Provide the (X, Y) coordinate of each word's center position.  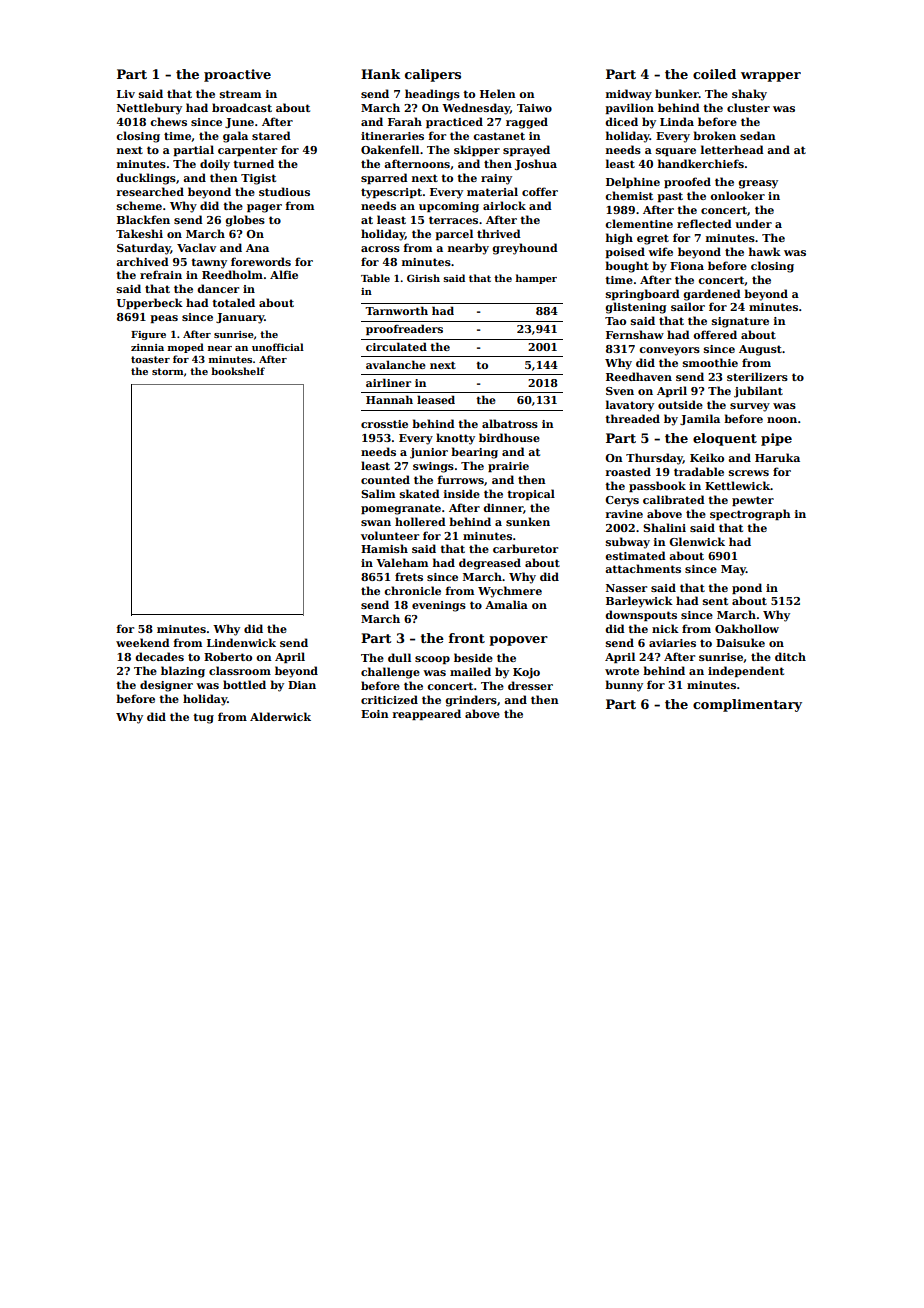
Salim (378, 493)
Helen (498, 93)
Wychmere (510, 592)
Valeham (402, 562)
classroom (240, 670)
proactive (237, 75)
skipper (477, 150)
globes (245, 221)
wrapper (771, 77)
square (676, 152)
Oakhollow (747, 628)
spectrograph (750, 515)
